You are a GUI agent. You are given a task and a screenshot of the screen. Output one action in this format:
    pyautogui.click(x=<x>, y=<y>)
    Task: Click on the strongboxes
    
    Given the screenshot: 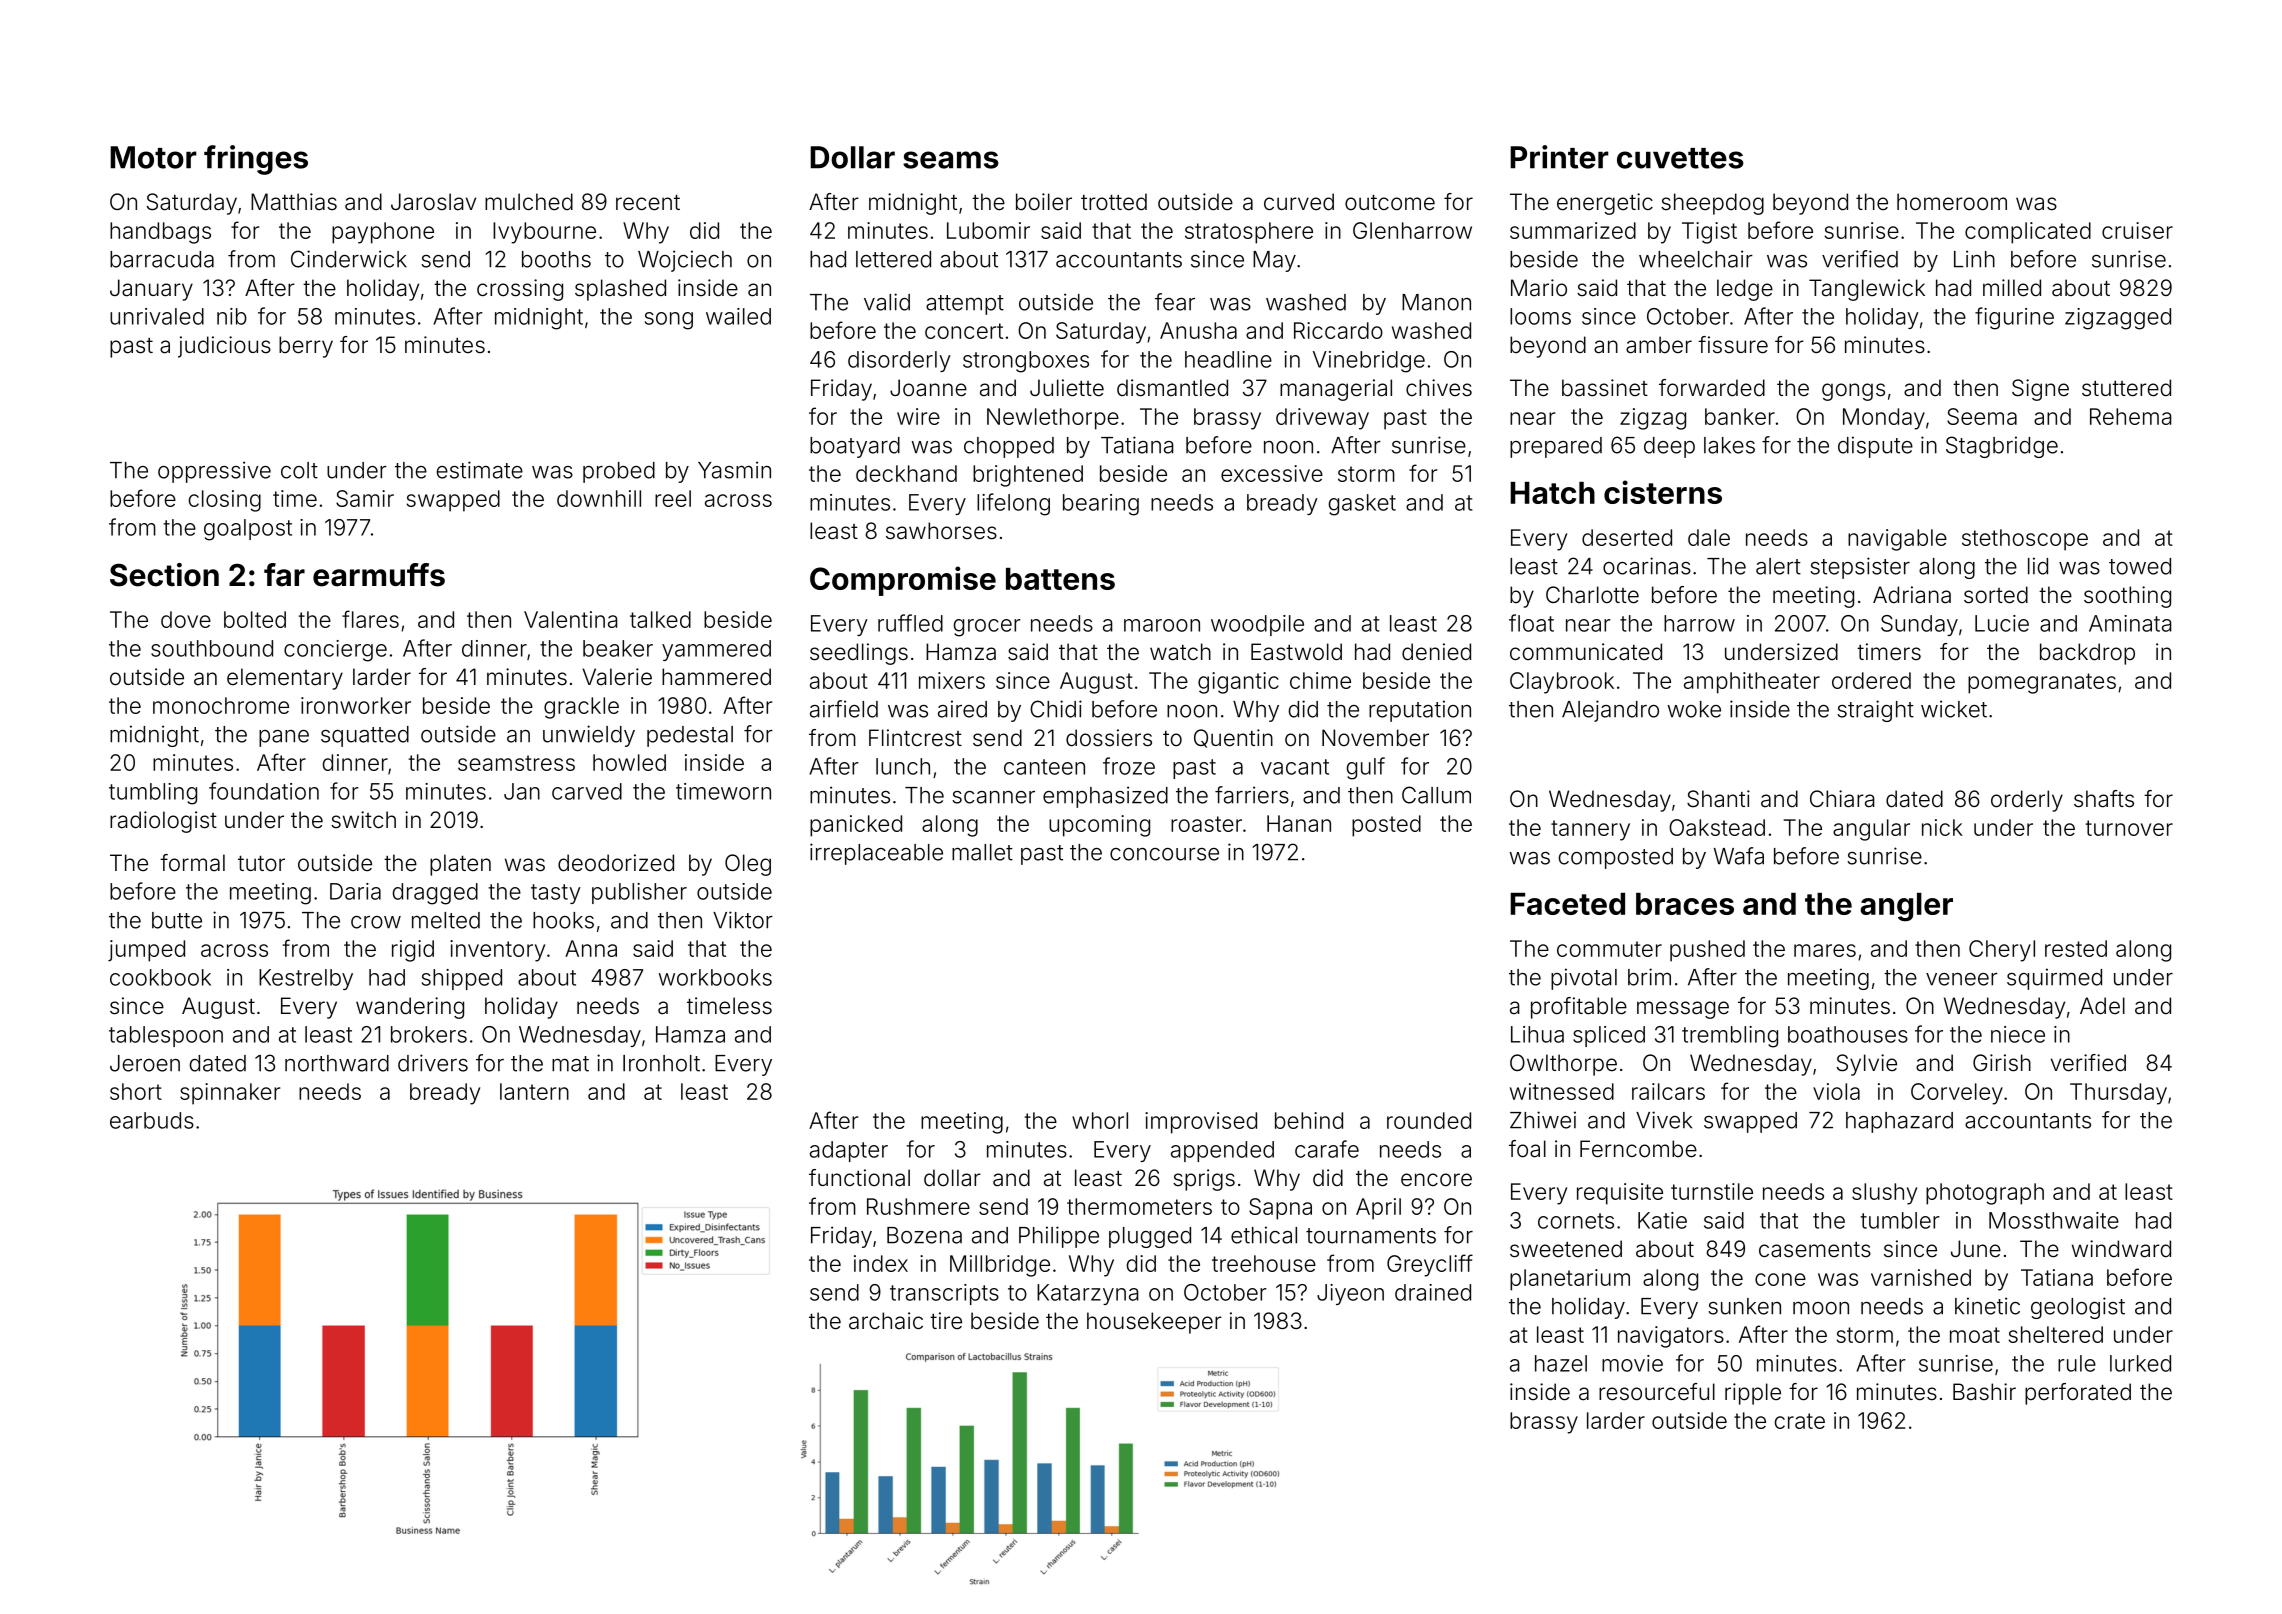 What is the action you would take?
    pyautogui.click(x=1026, y=362)
